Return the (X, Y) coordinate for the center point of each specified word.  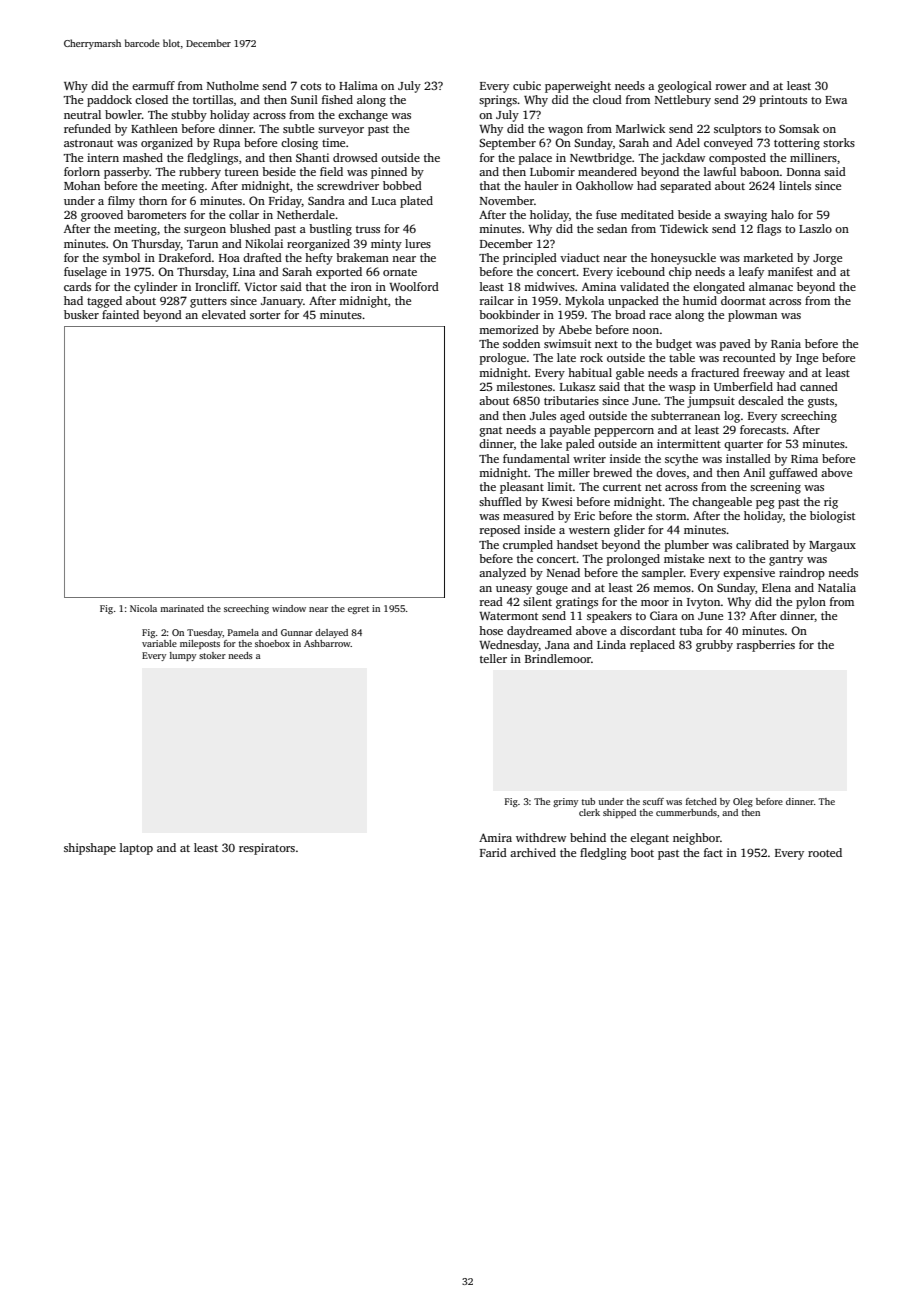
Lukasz (578, 386)
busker (81, 314)
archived (533, 852)
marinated (182, 608)
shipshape (90, 849)
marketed (768, 257)
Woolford (414, 286)
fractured (715, 372)
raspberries (766, 646)
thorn (153, 200)
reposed (500, 531)
